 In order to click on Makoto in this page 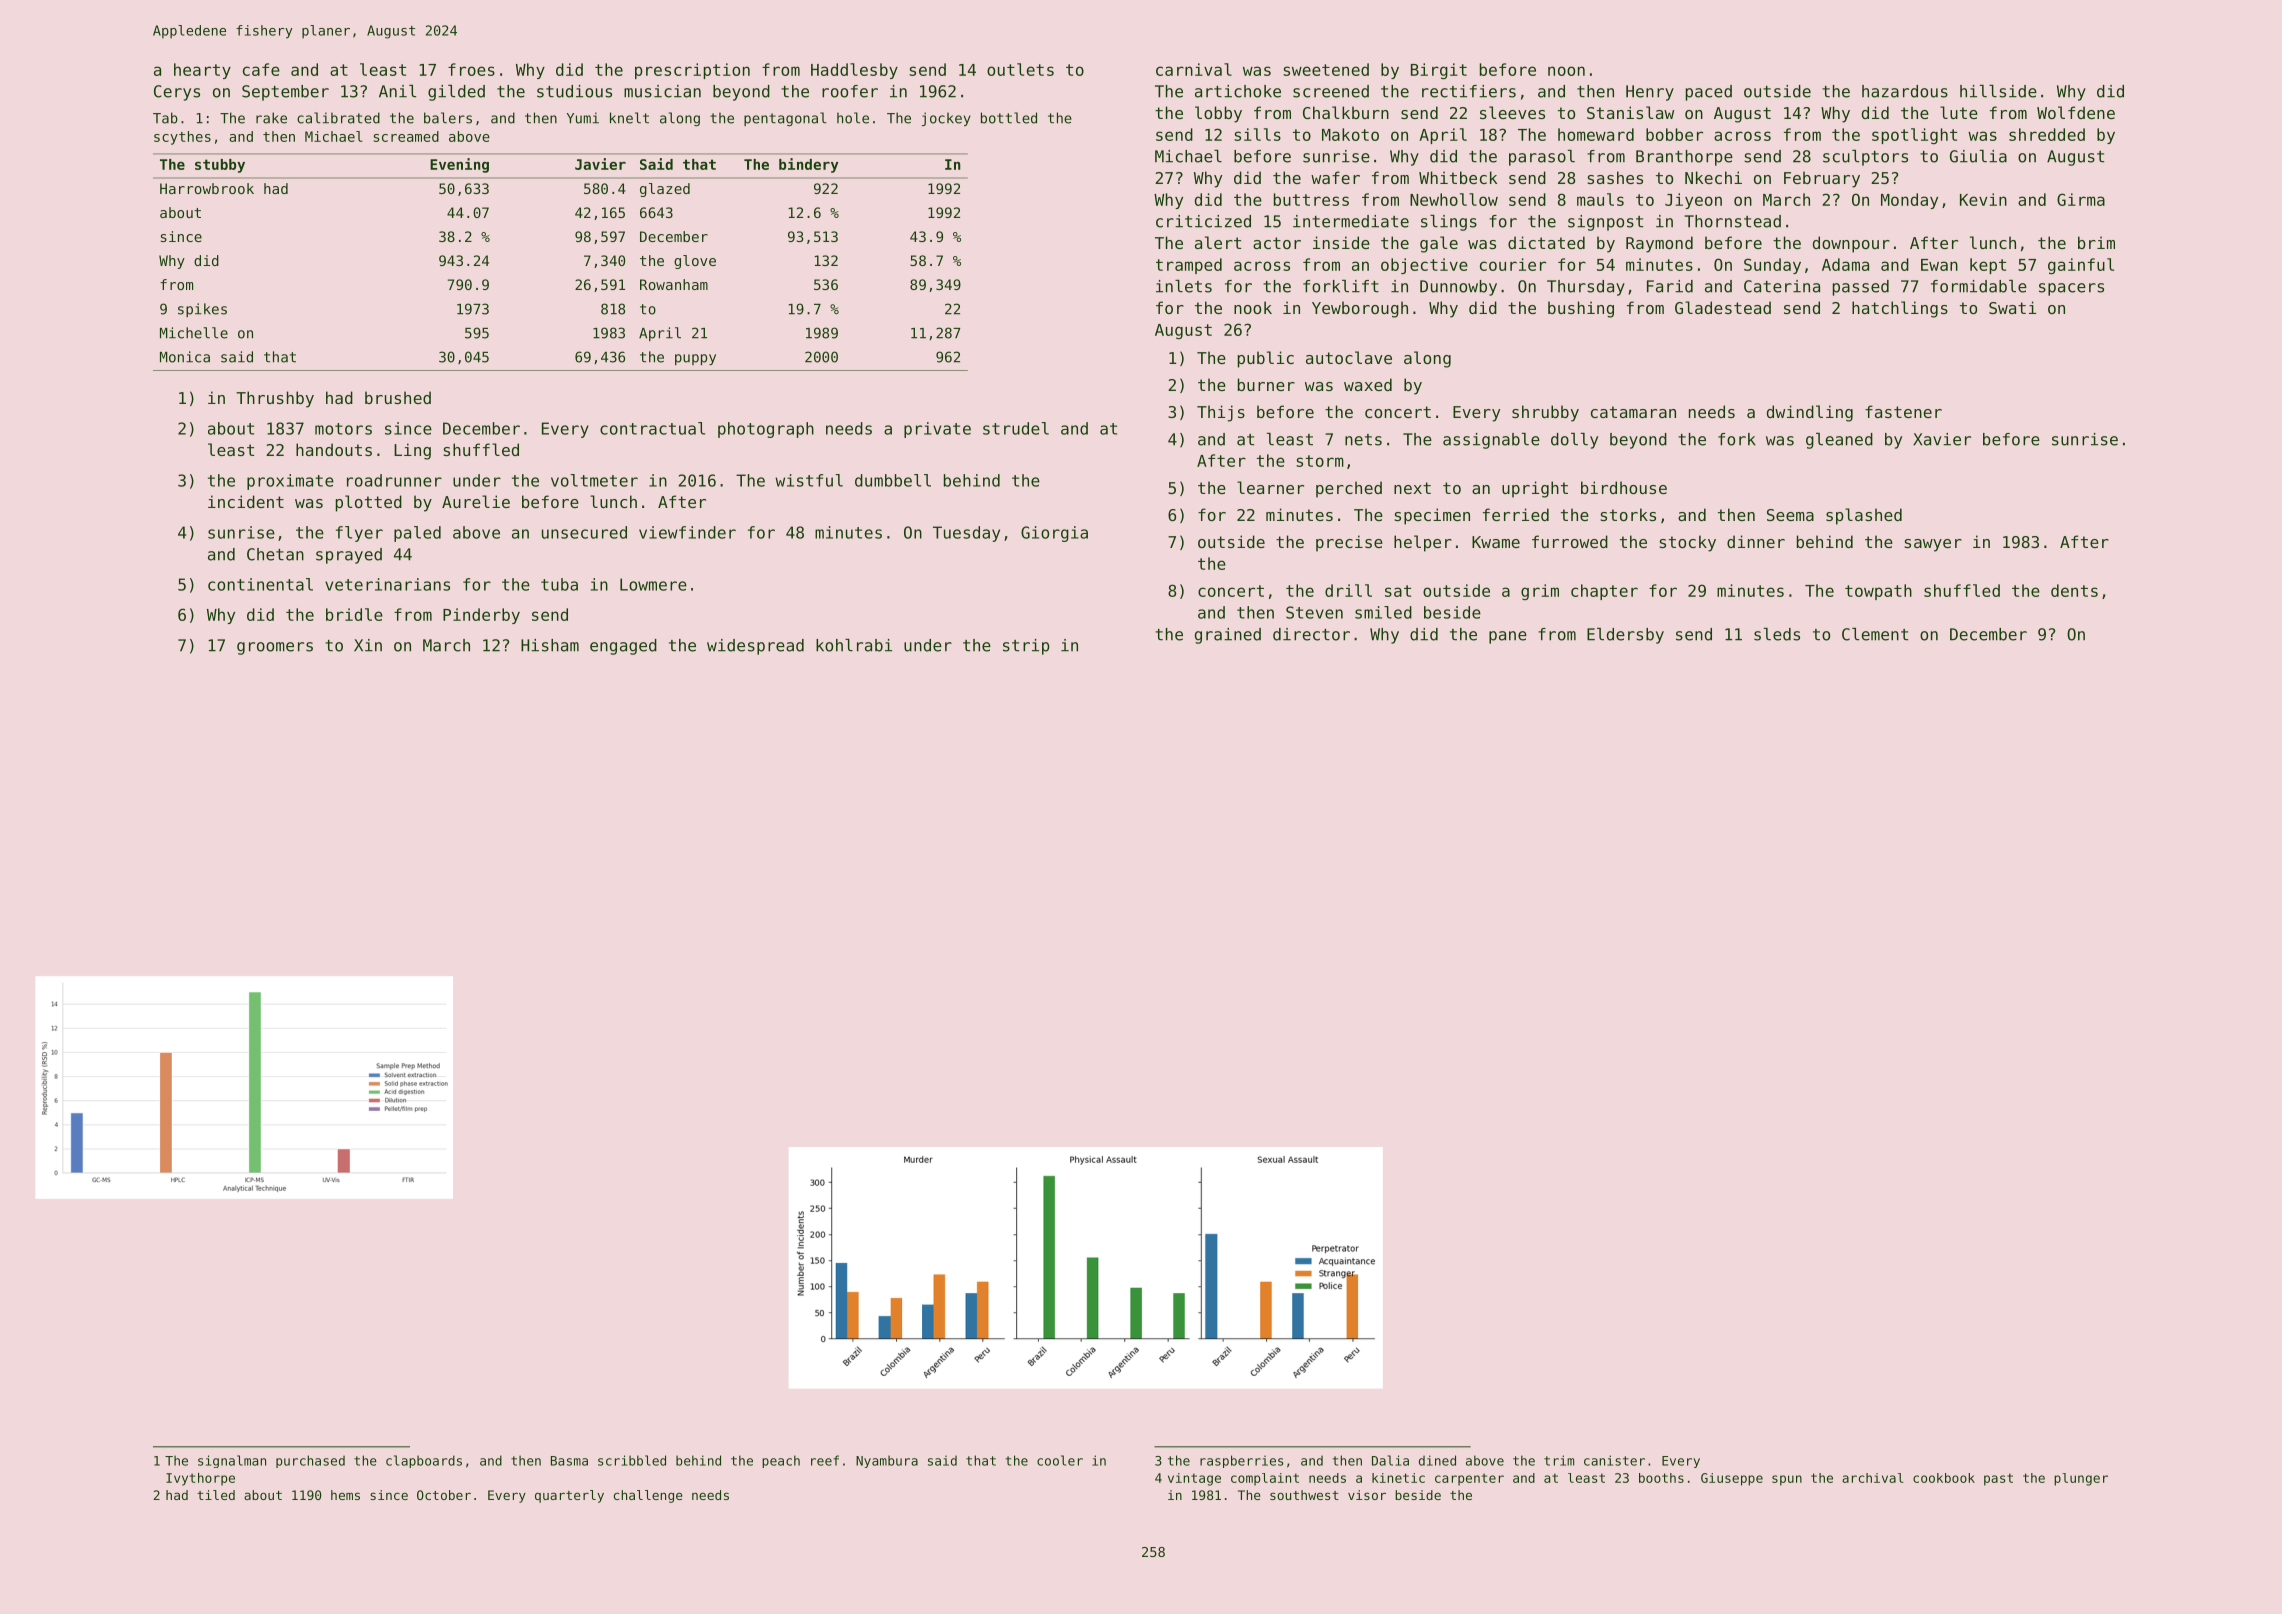, I will do `click(1350, 134)`.
